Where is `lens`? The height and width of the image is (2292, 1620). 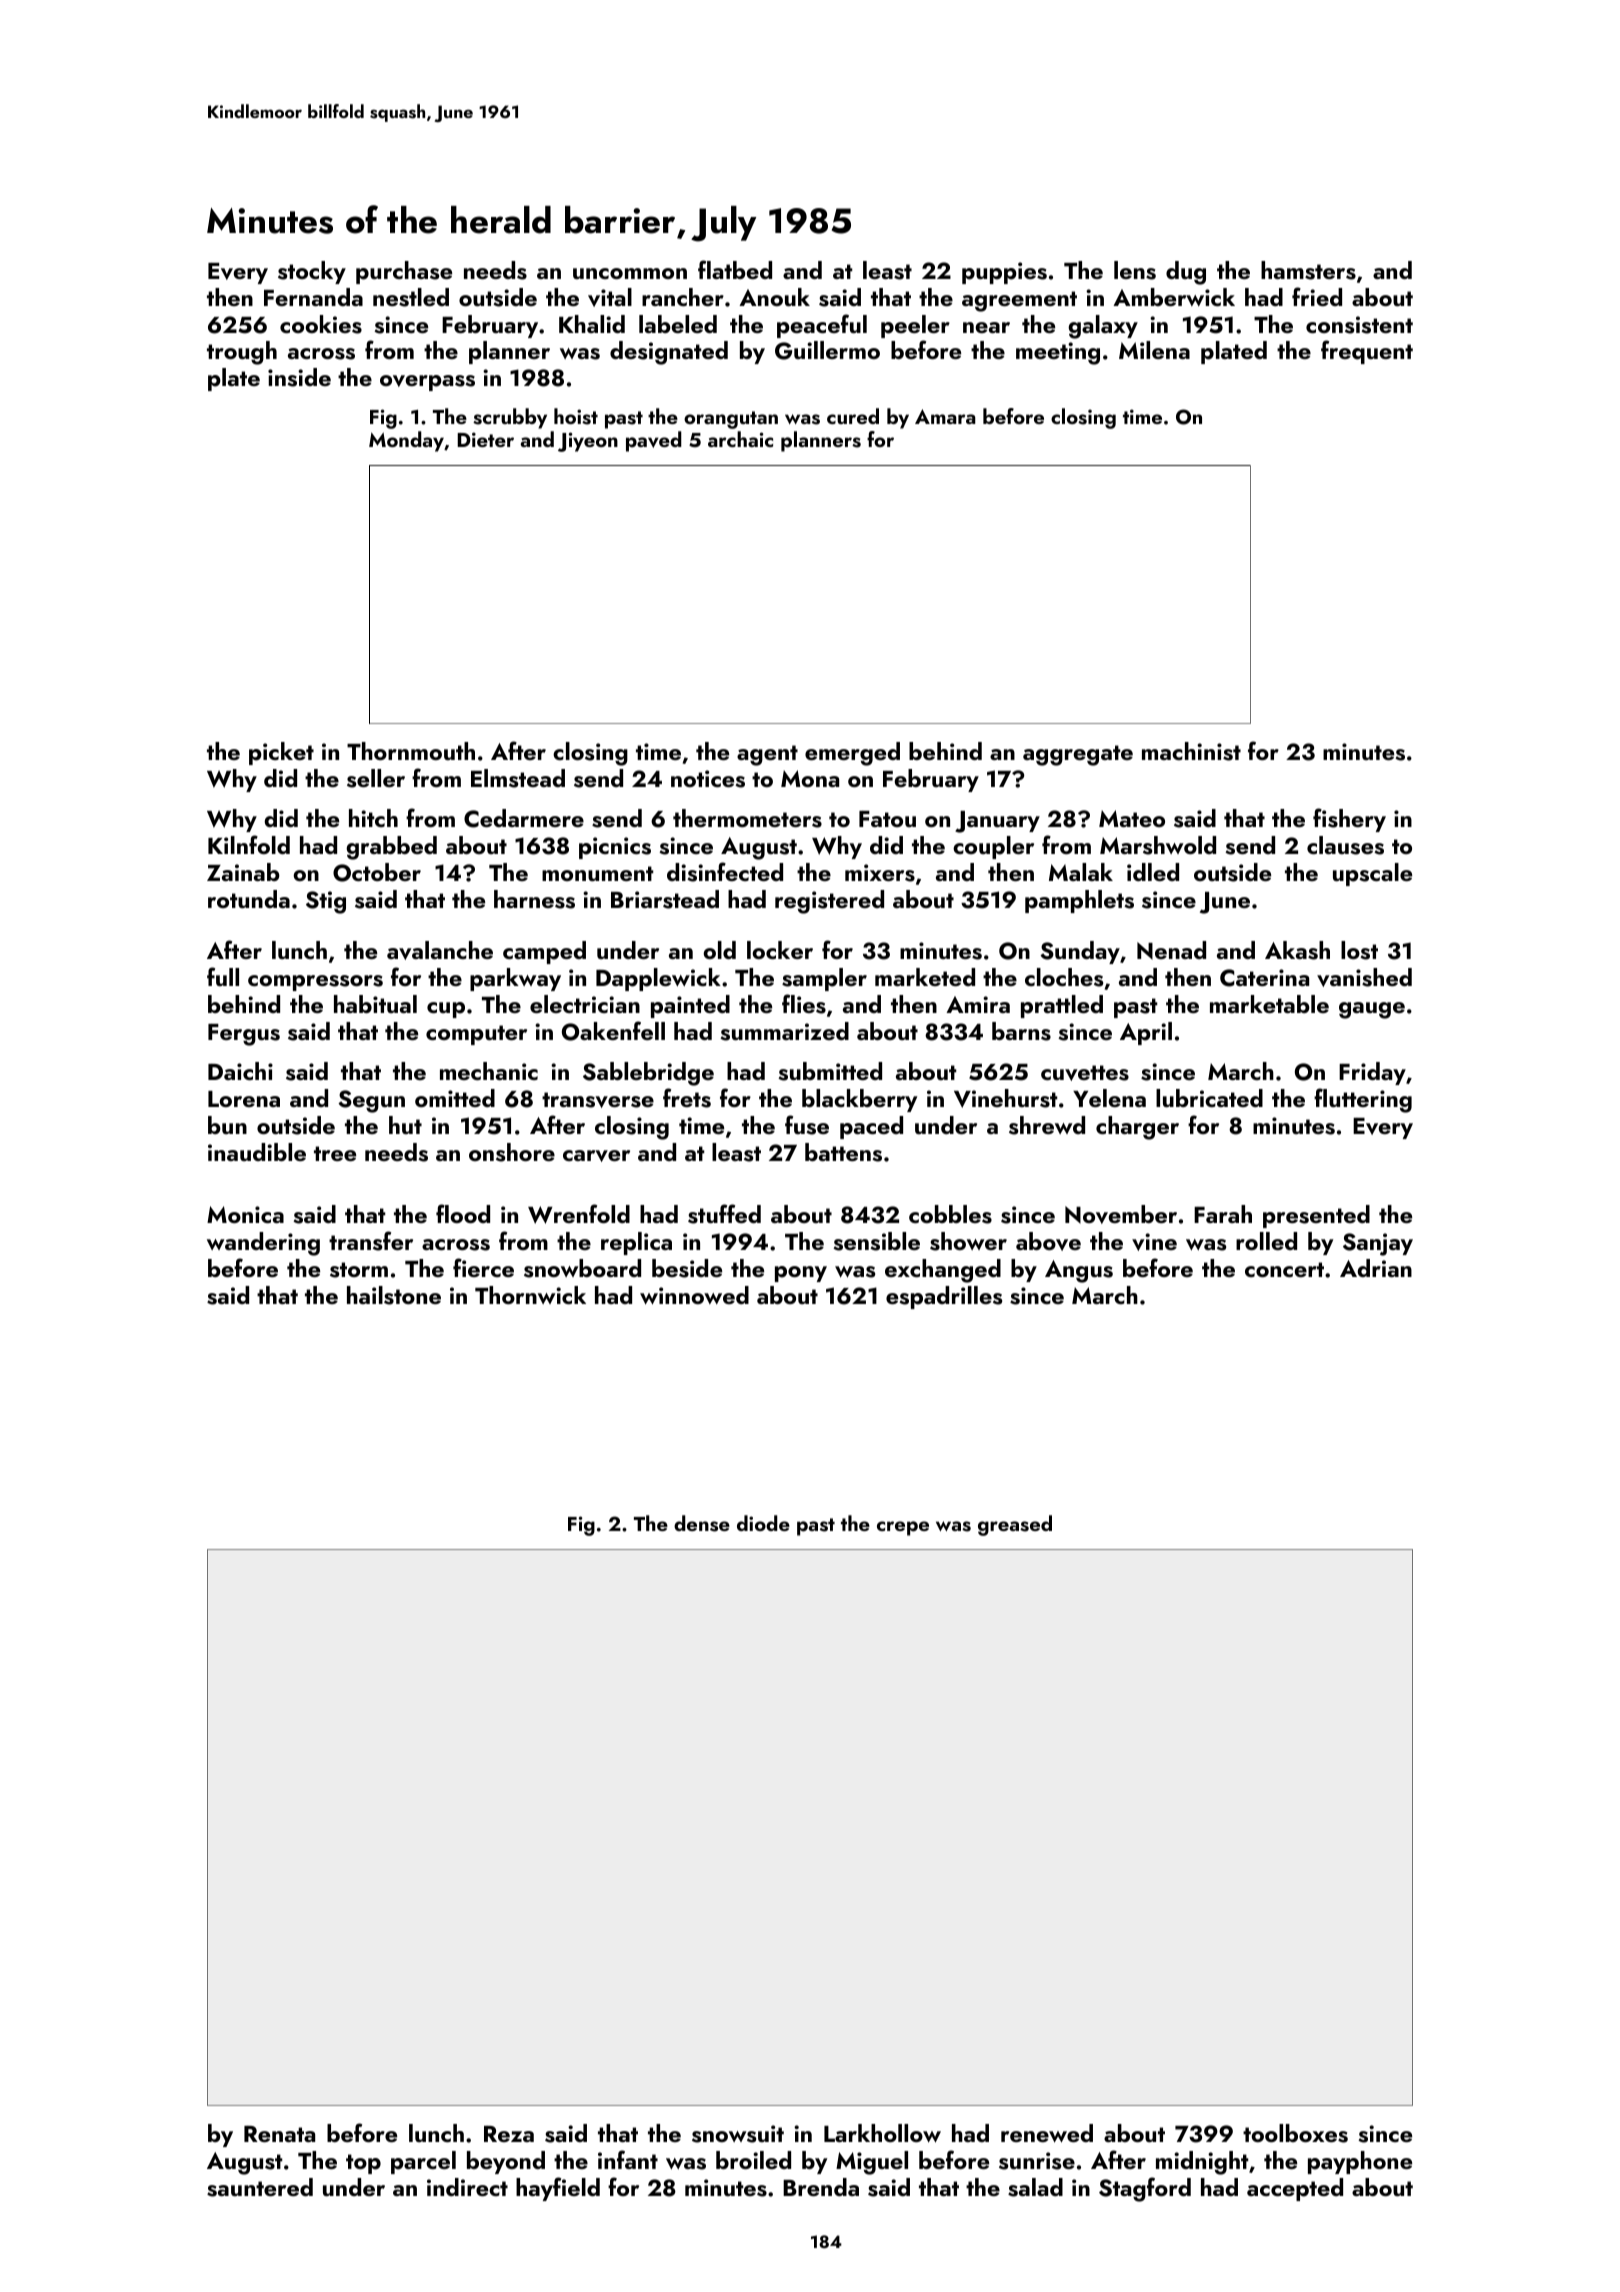
lens is located at coordinates (1135, 270).
